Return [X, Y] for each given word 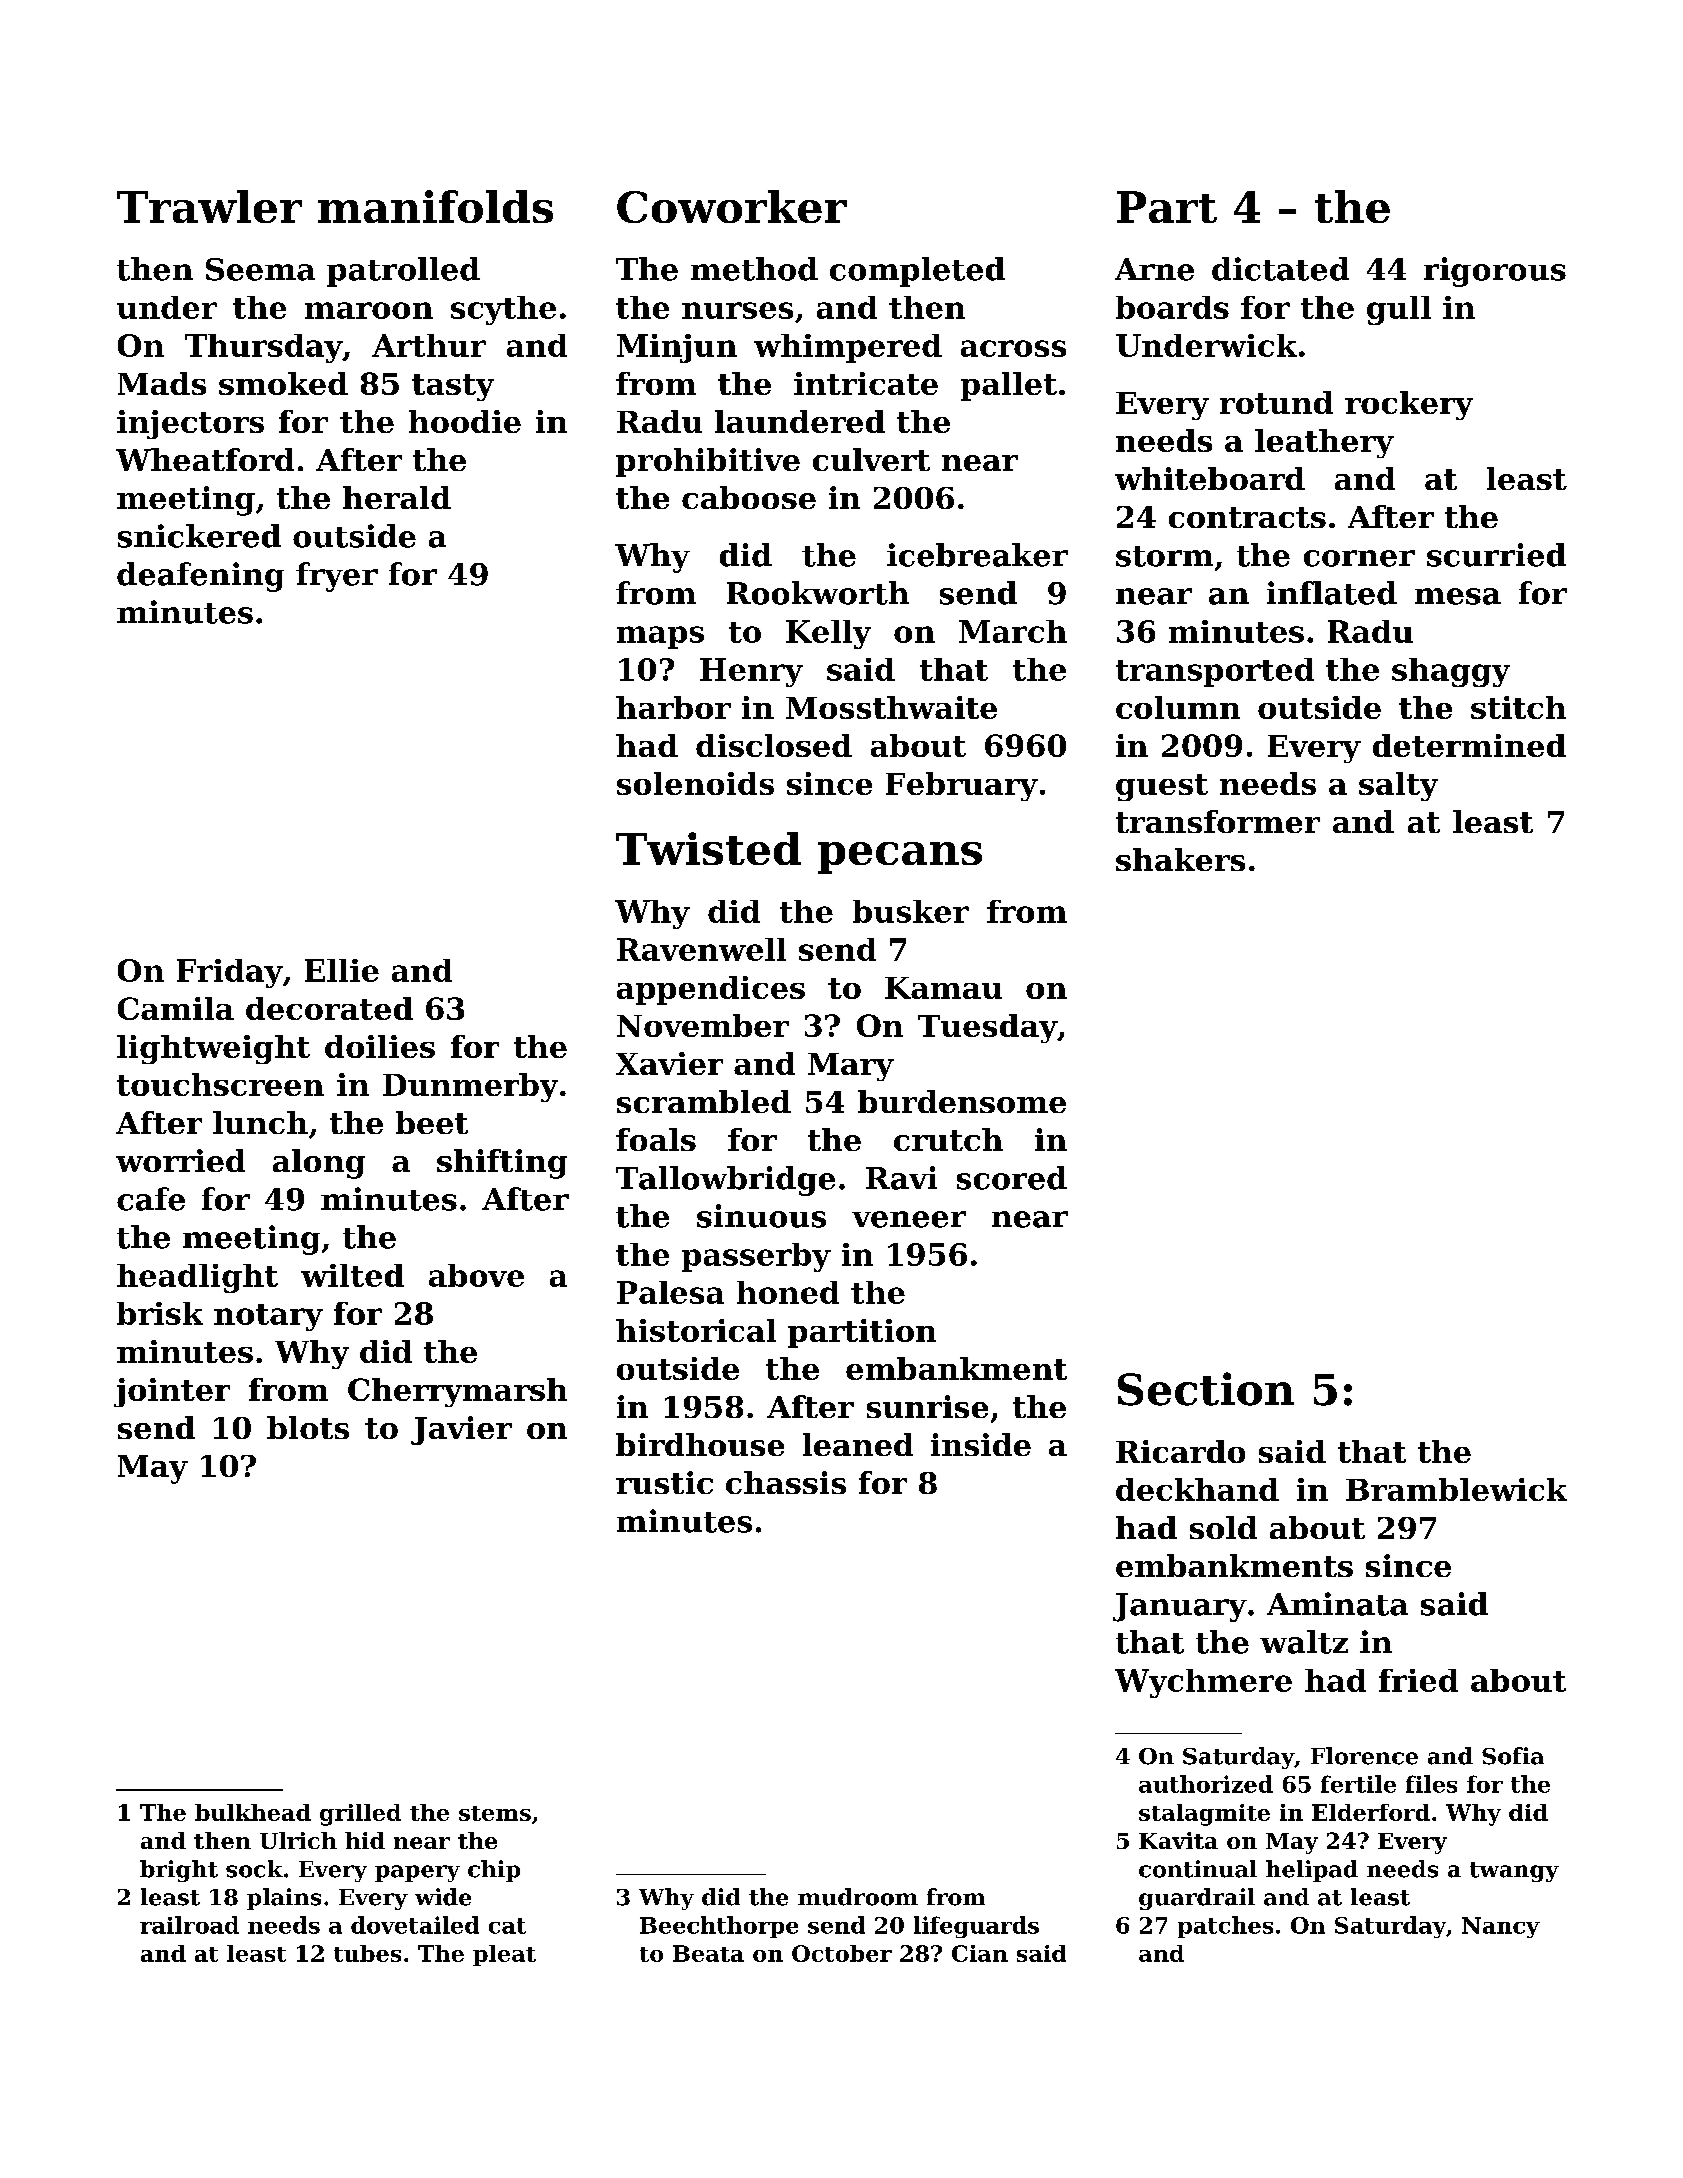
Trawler [209, 206]
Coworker [732, 206]
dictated [1280, 269]
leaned [858, 1444]
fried [1418, 1680]
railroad [189, 1925]
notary [268, 1317]
